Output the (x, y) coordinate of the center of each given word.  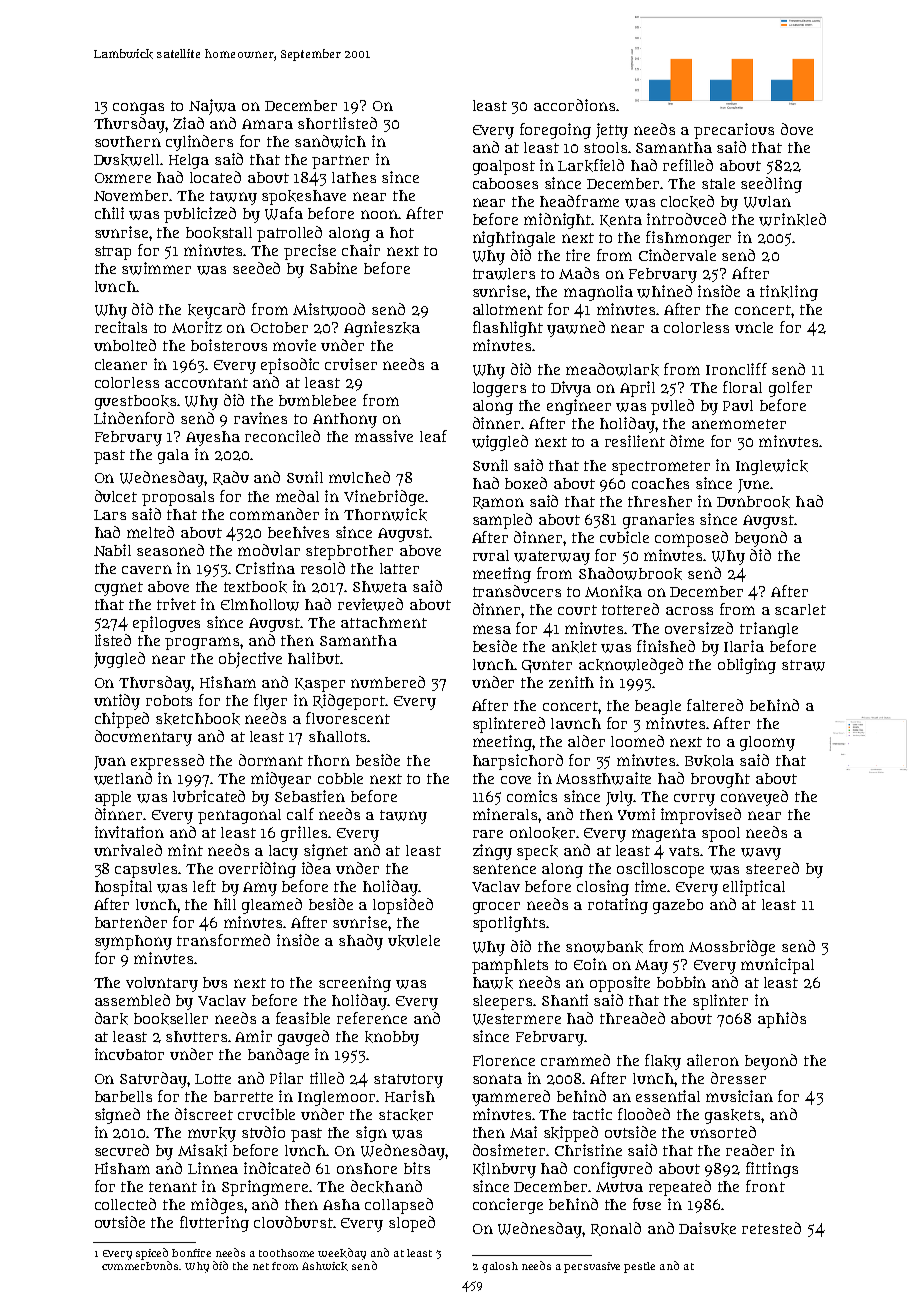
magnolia (598, 293)
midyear (281, 780)
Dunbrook (753, 502)
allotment (508, 309)
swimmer (156, 268)
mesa (492, 629)
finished (666, 646)
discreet (204, 1114)
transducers (517, 591)
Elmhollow (260, 605)
